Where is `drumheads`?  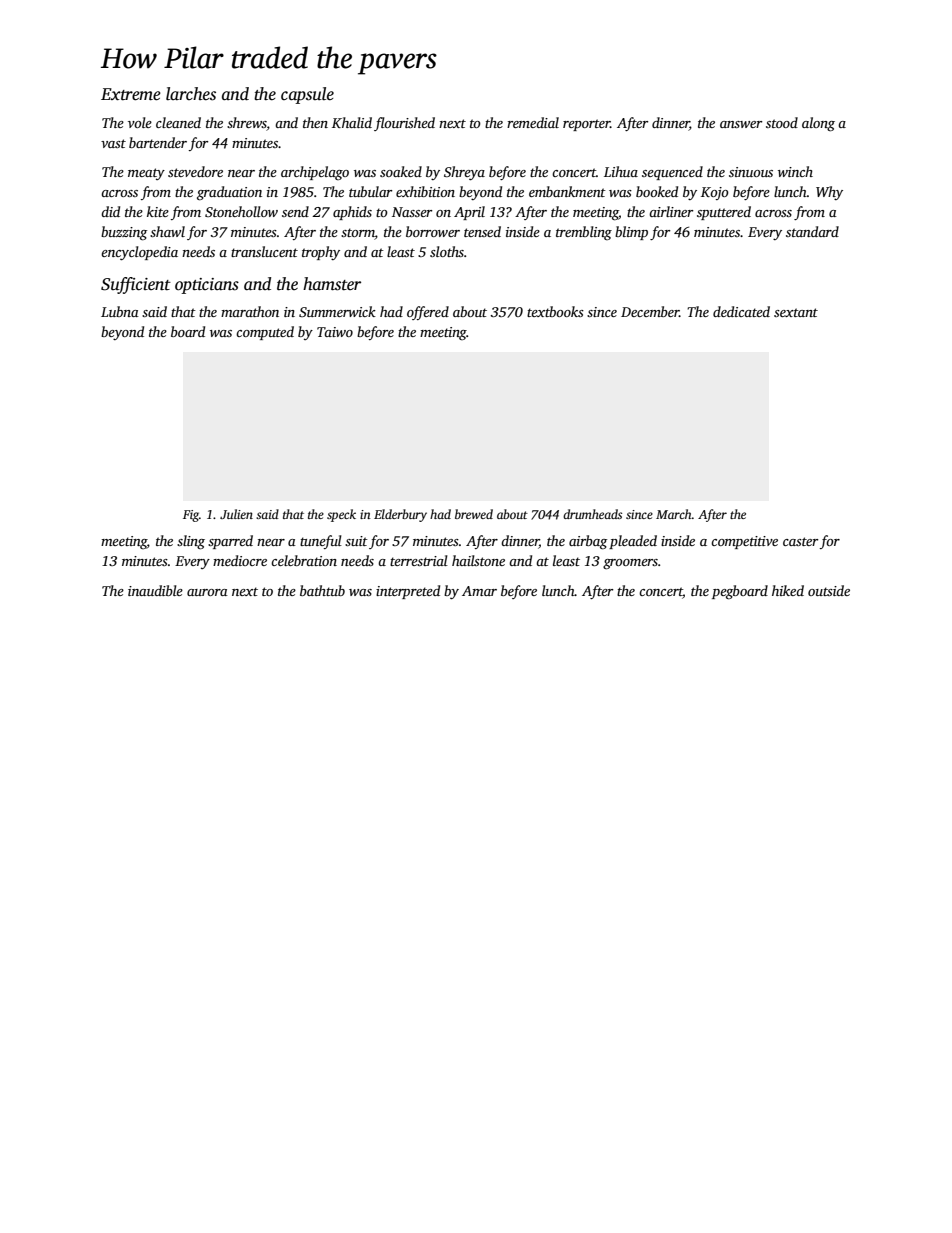 drumheads is located at coordinates (592, 514).
